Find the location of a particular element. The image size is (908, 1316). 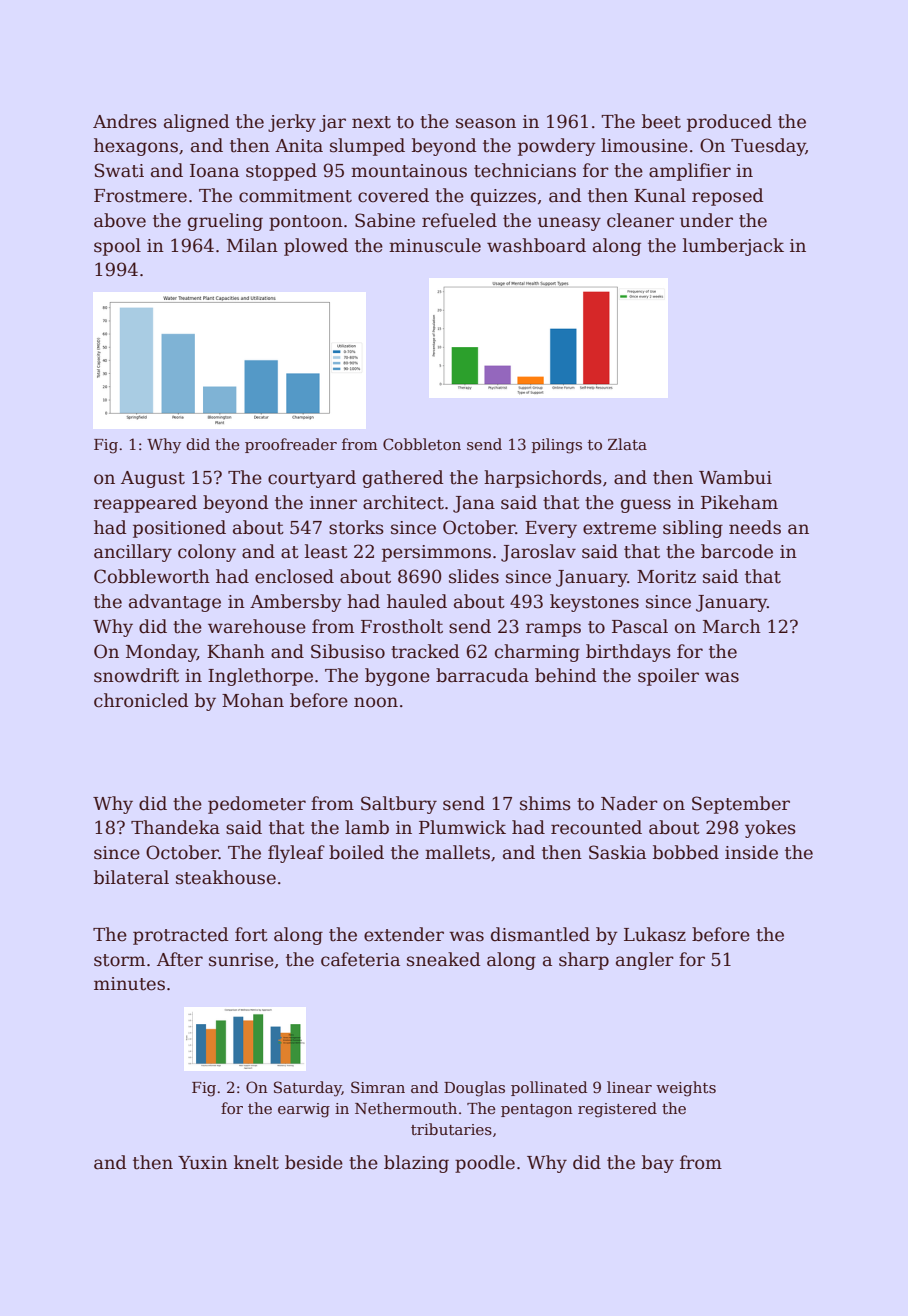

ancillary is located at coordinates (133, 553).
